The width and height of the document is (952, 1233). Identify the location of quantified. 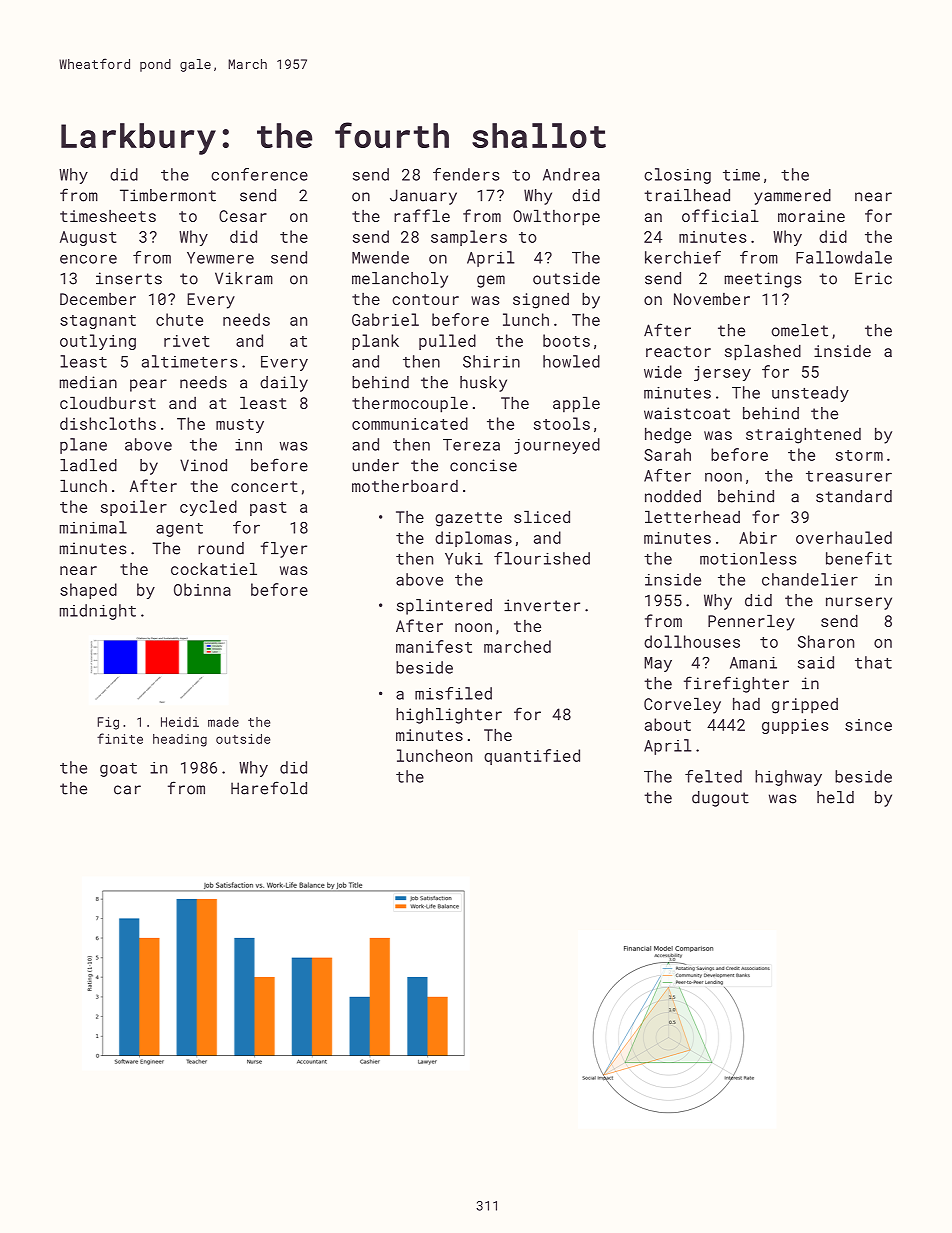
(532, 757).
